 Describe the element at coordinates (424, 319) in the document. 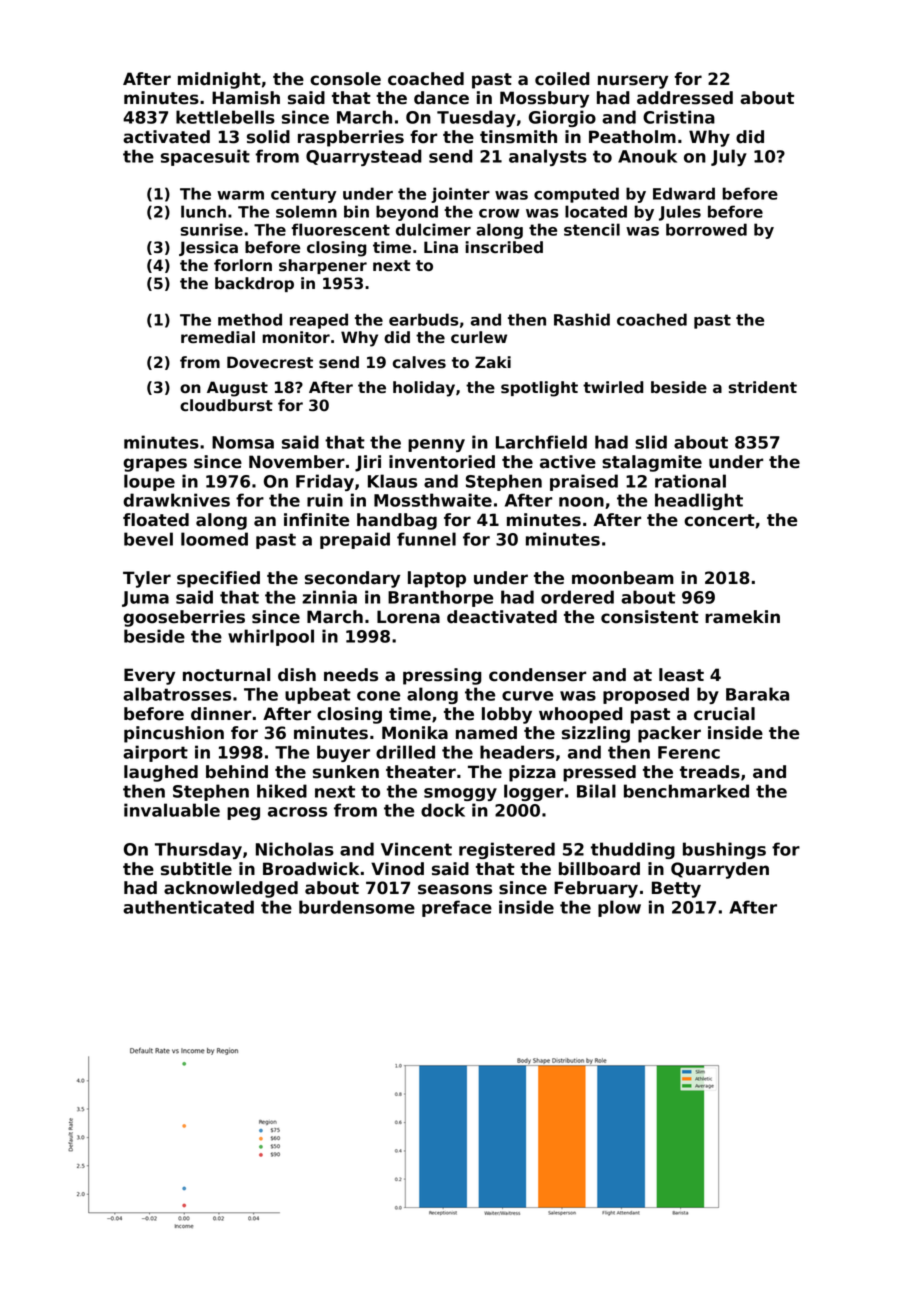

I see `earbuds` at that location.
